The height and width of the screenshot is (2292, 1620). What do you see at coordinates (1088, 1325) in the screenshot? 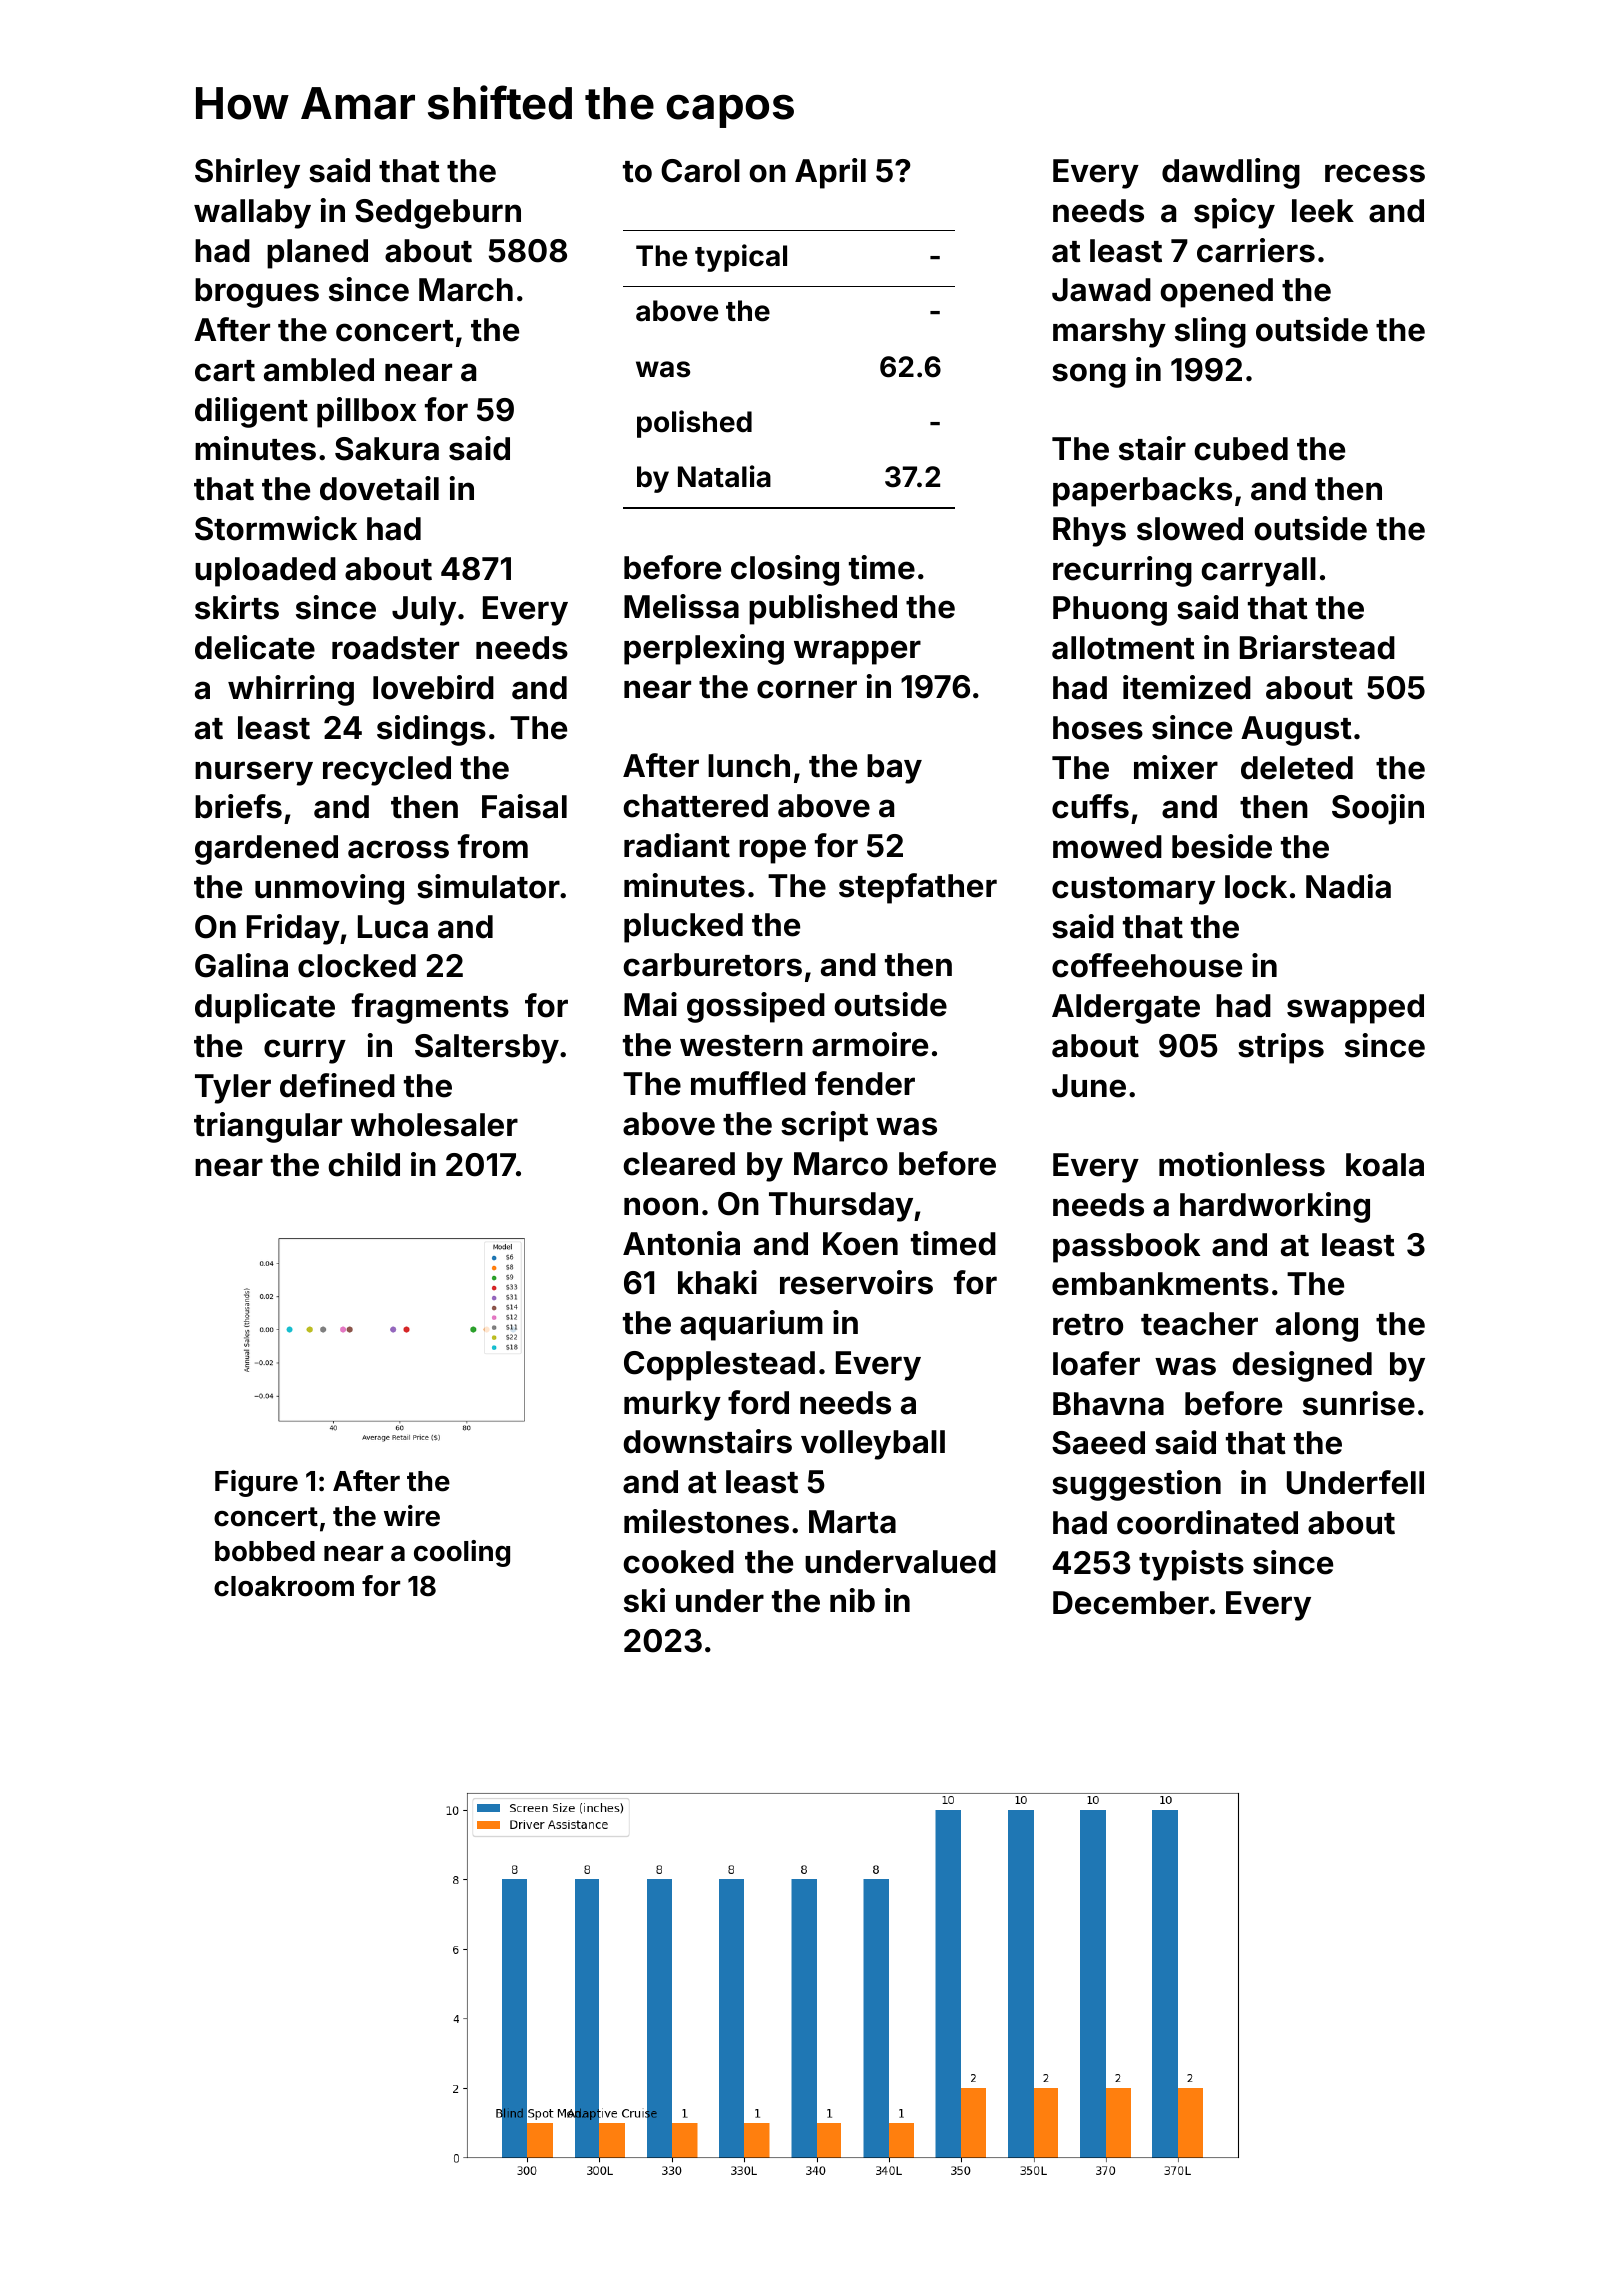
I see `retro` at bounding box center [1088, 1325].
